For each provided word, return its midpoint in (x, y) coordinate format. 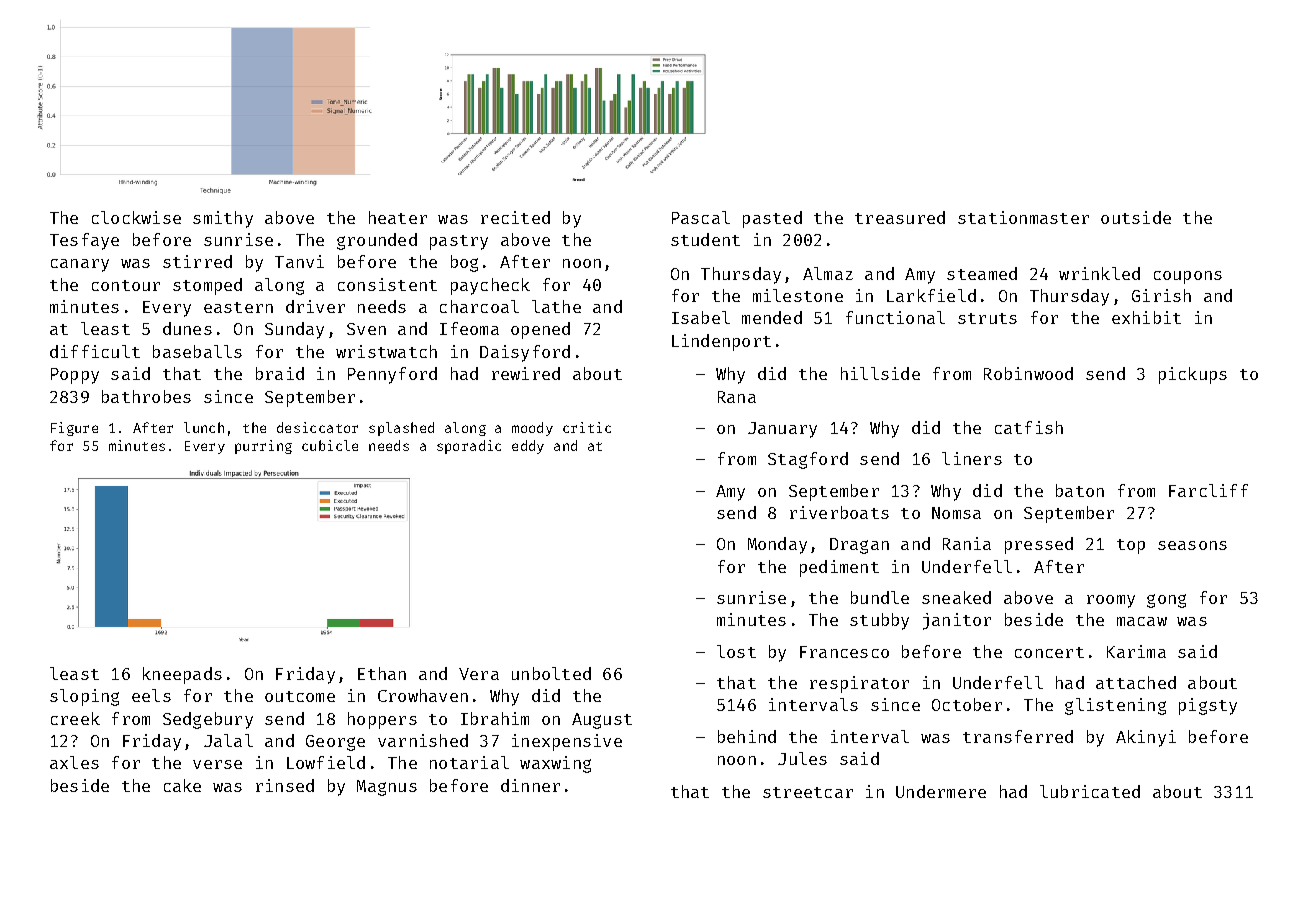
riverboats (839, 512)
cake (182, 785)
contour (126, 285)
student (705, 239)
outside (1136, 217)
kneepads (182, 675)
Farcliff (1208, 490)
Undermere (941, 791)
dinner (530, 785)
